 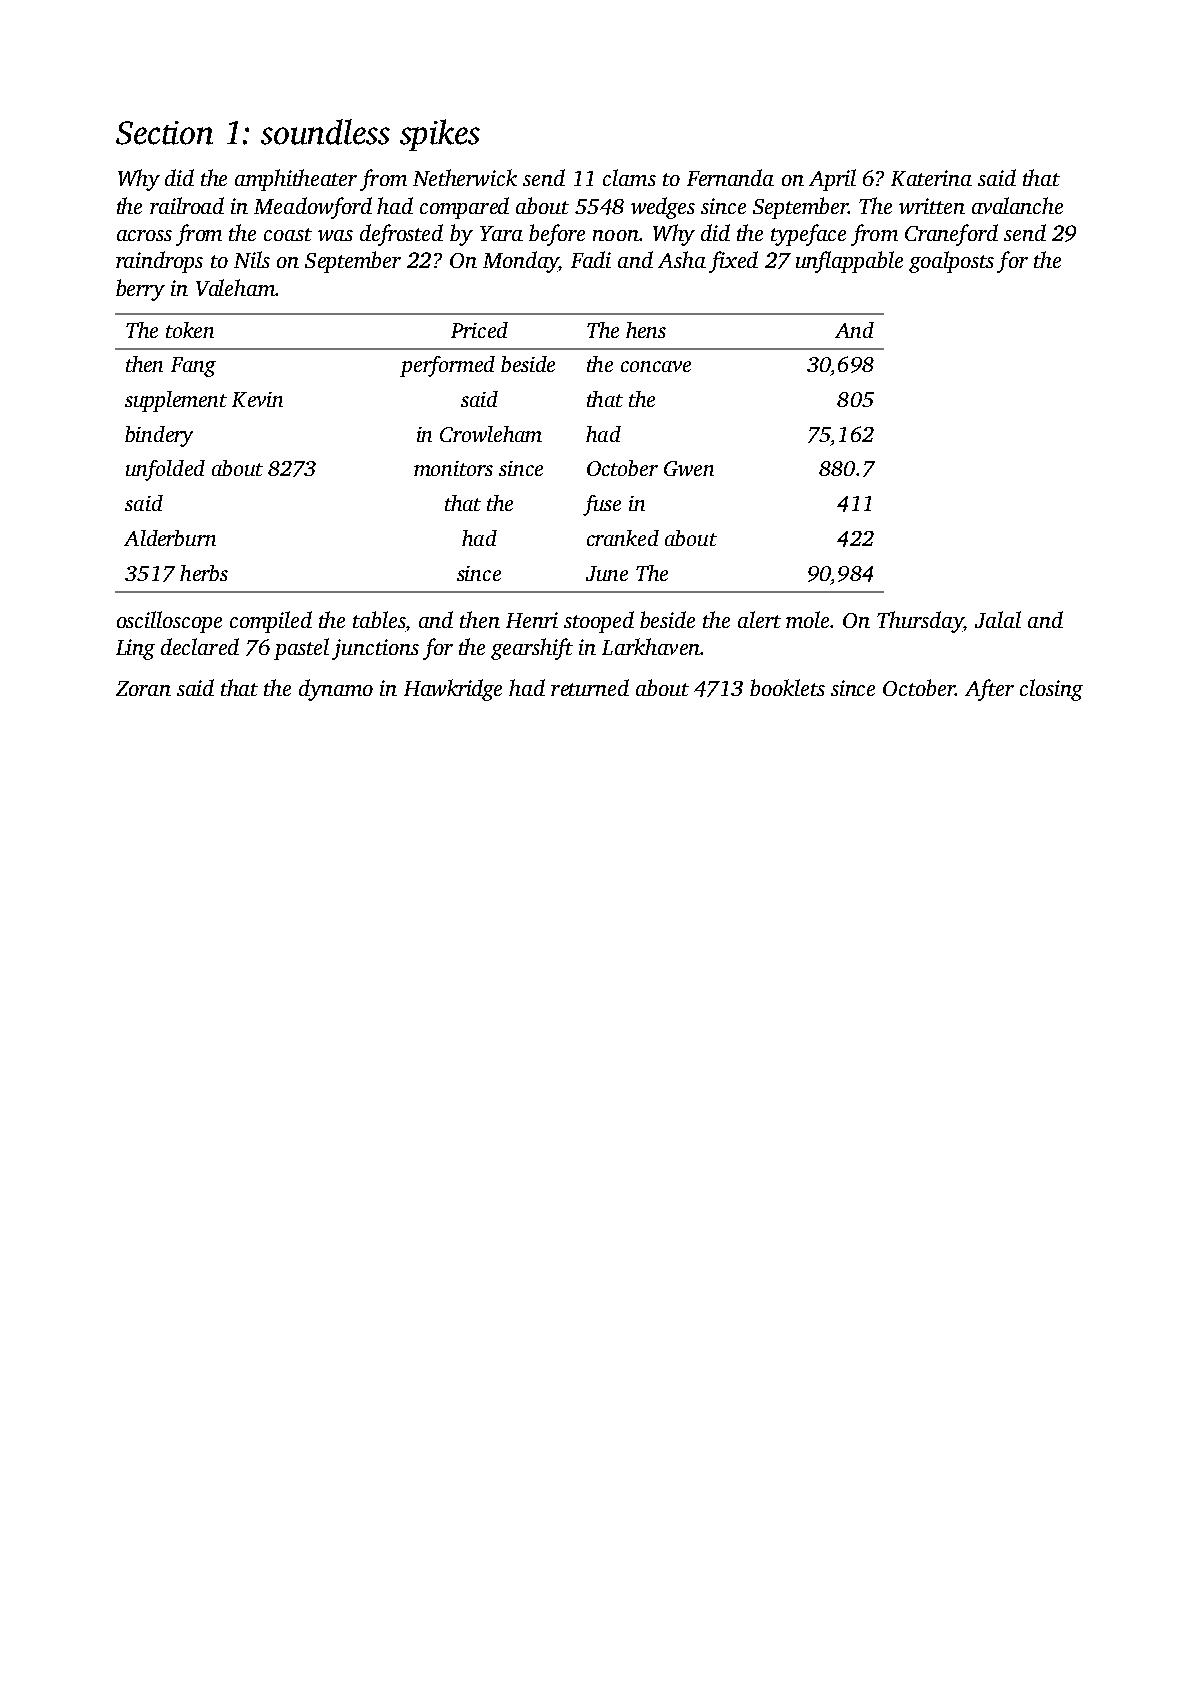 What do you see at coordinates (646, 330) in the document?
I see `hens` at bounding box center [646, 330].
